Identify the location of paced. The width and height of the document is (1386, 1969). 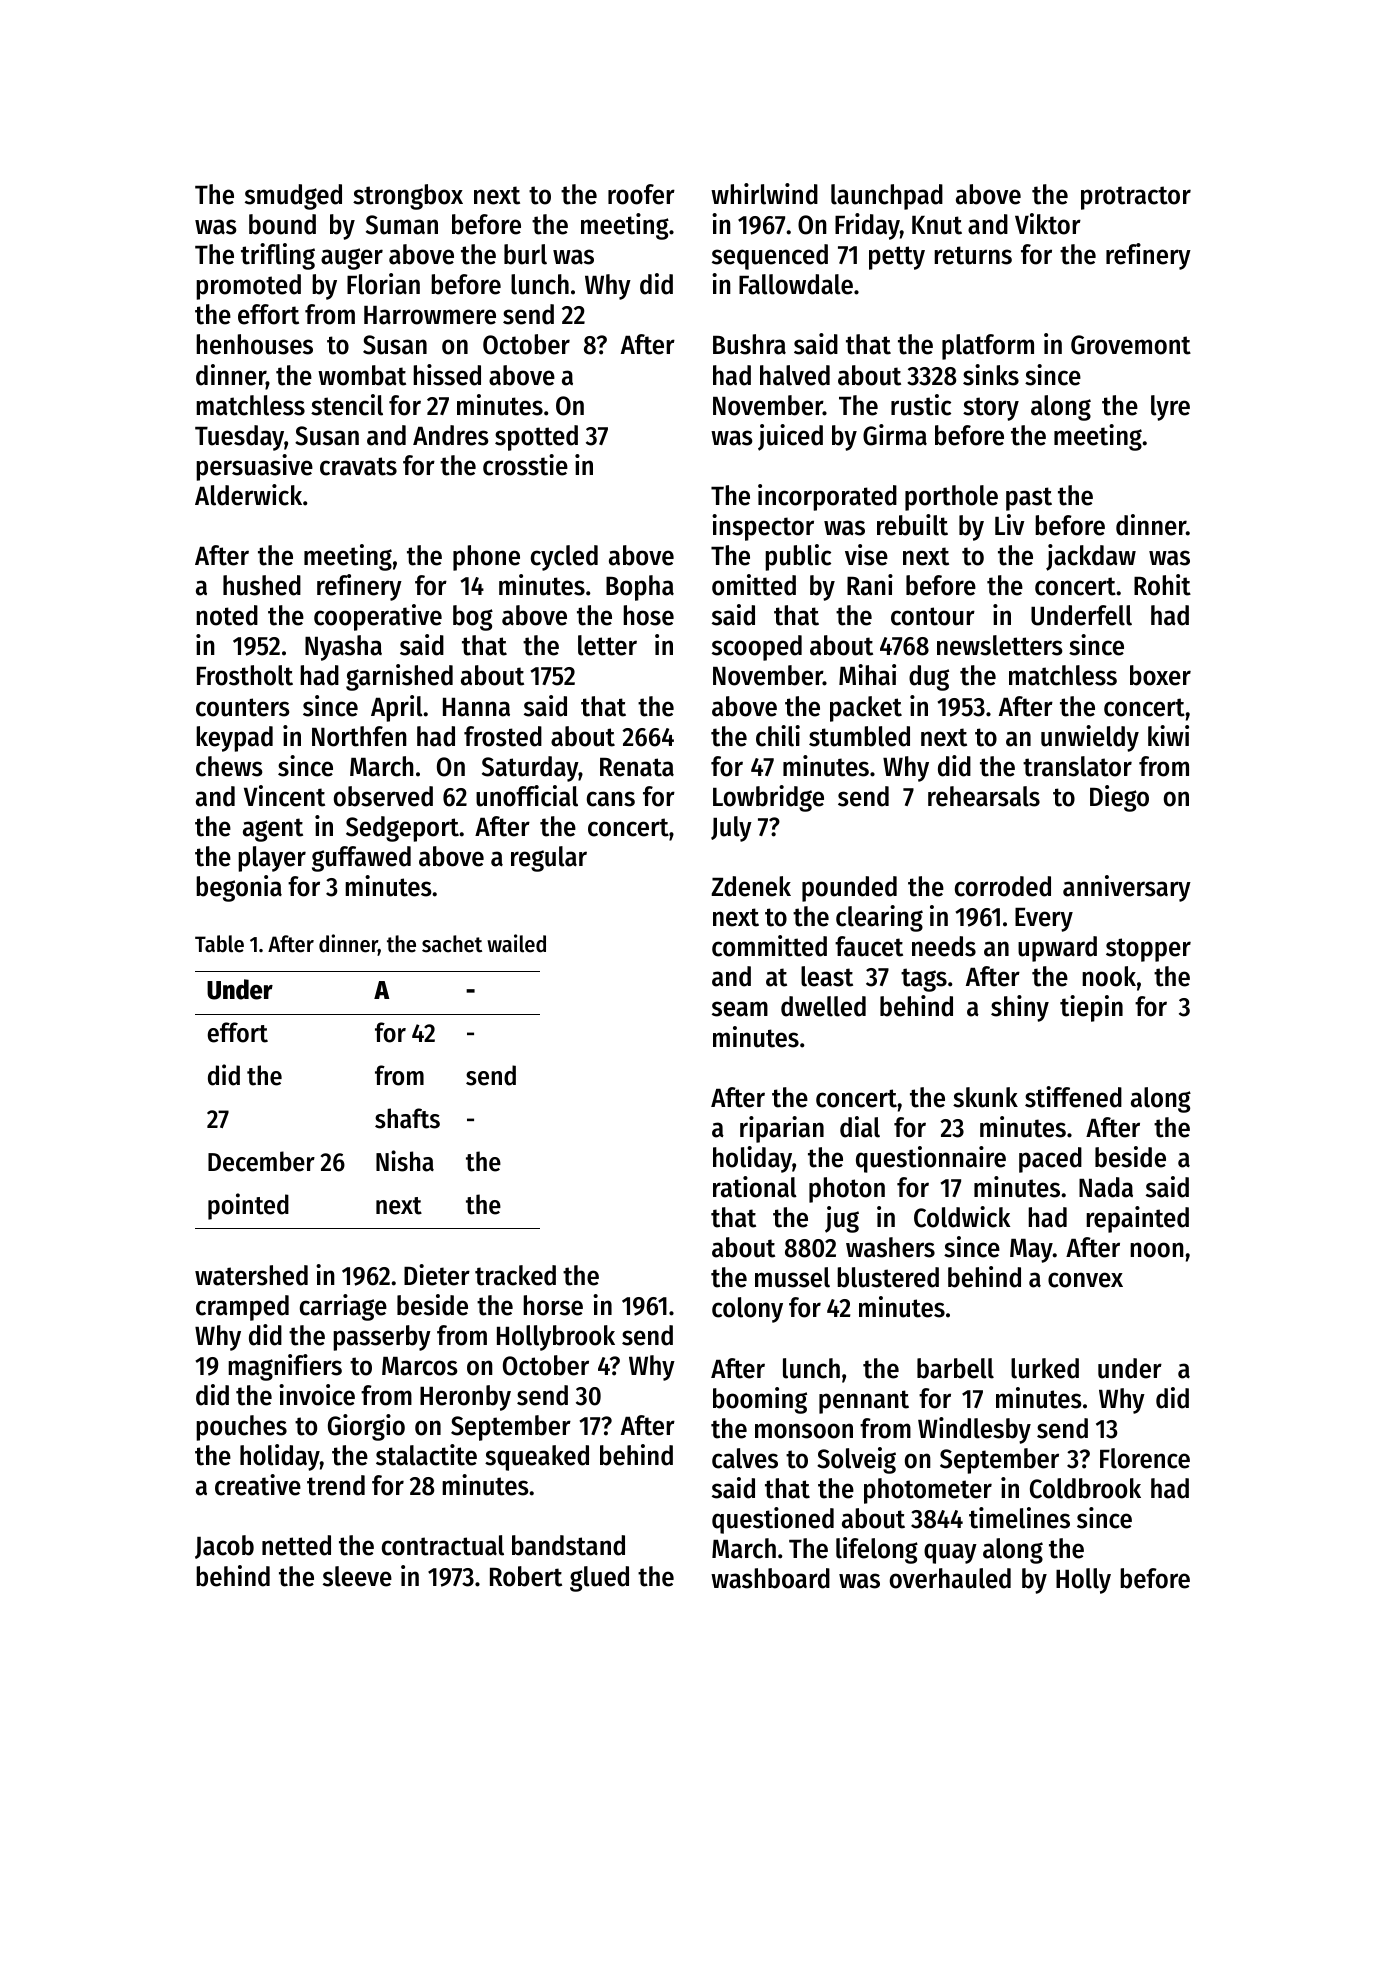
(1050, 1160).
